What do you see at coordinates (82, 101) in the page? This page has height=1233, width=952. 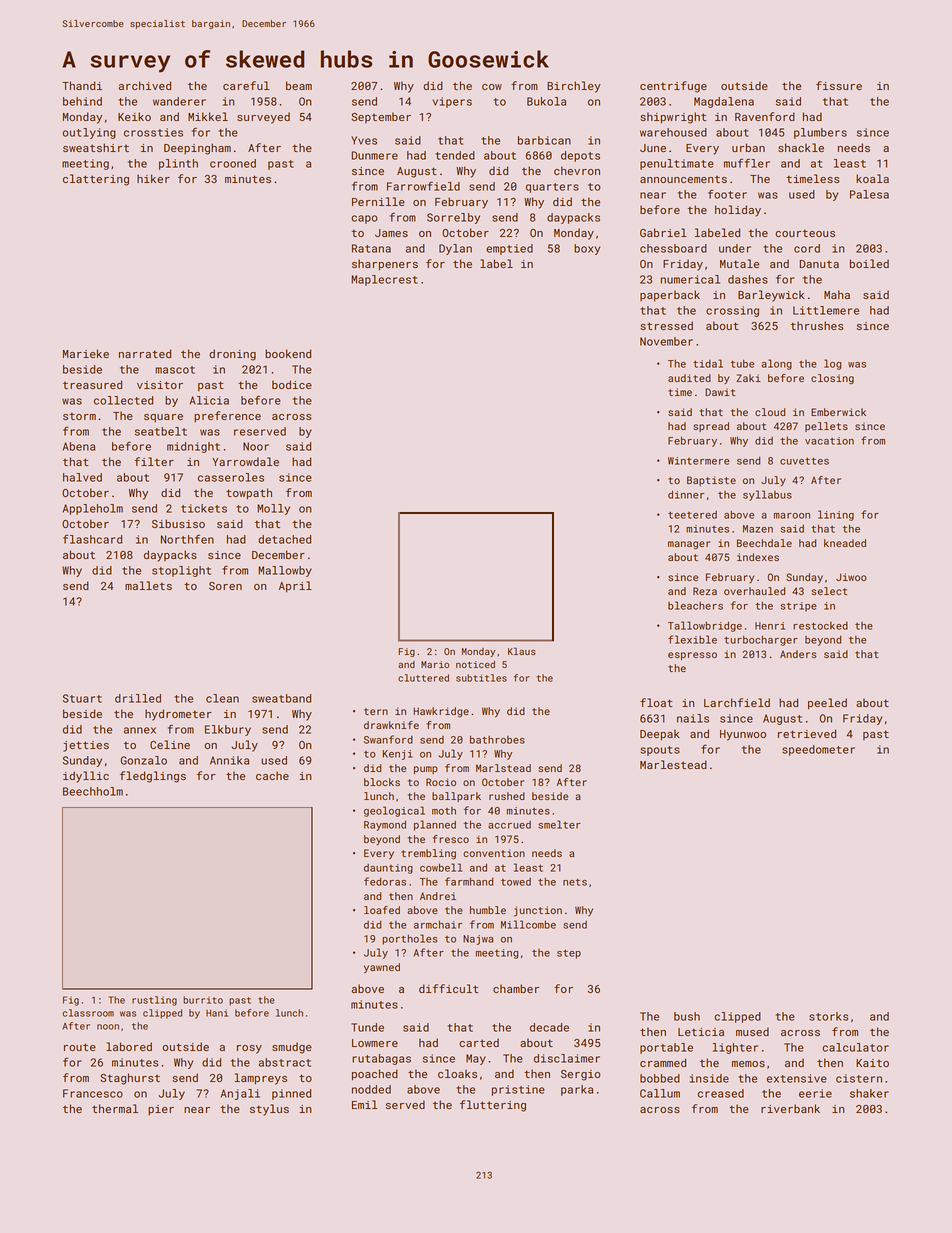 I see `behind` at bounding box center [82, 101].
